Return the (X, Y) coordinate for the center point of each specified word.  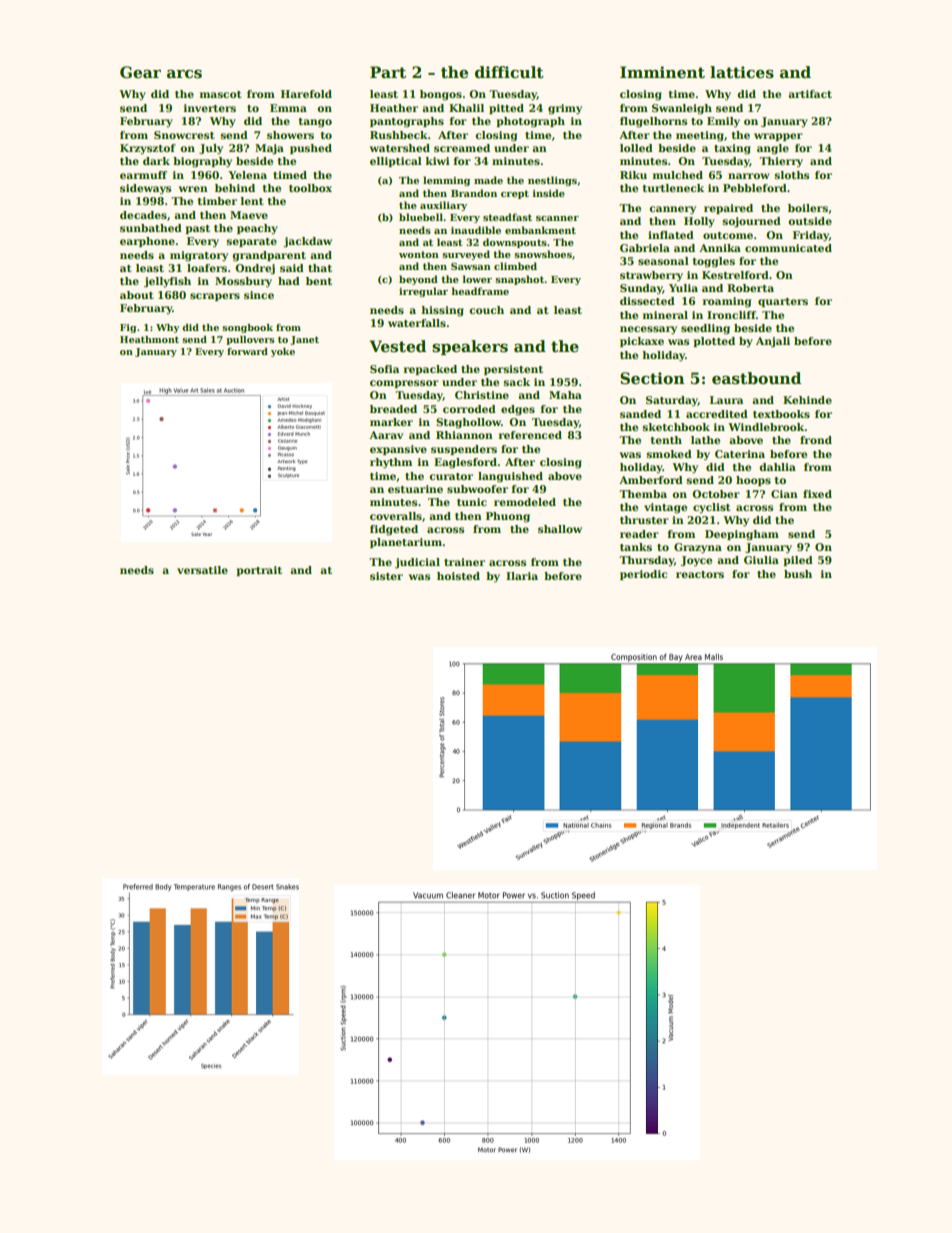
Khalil (466, 108)
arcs (184, 74)
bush (798, 574)
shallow (560, 529)
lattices (742, 72)
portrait (259, 571)
